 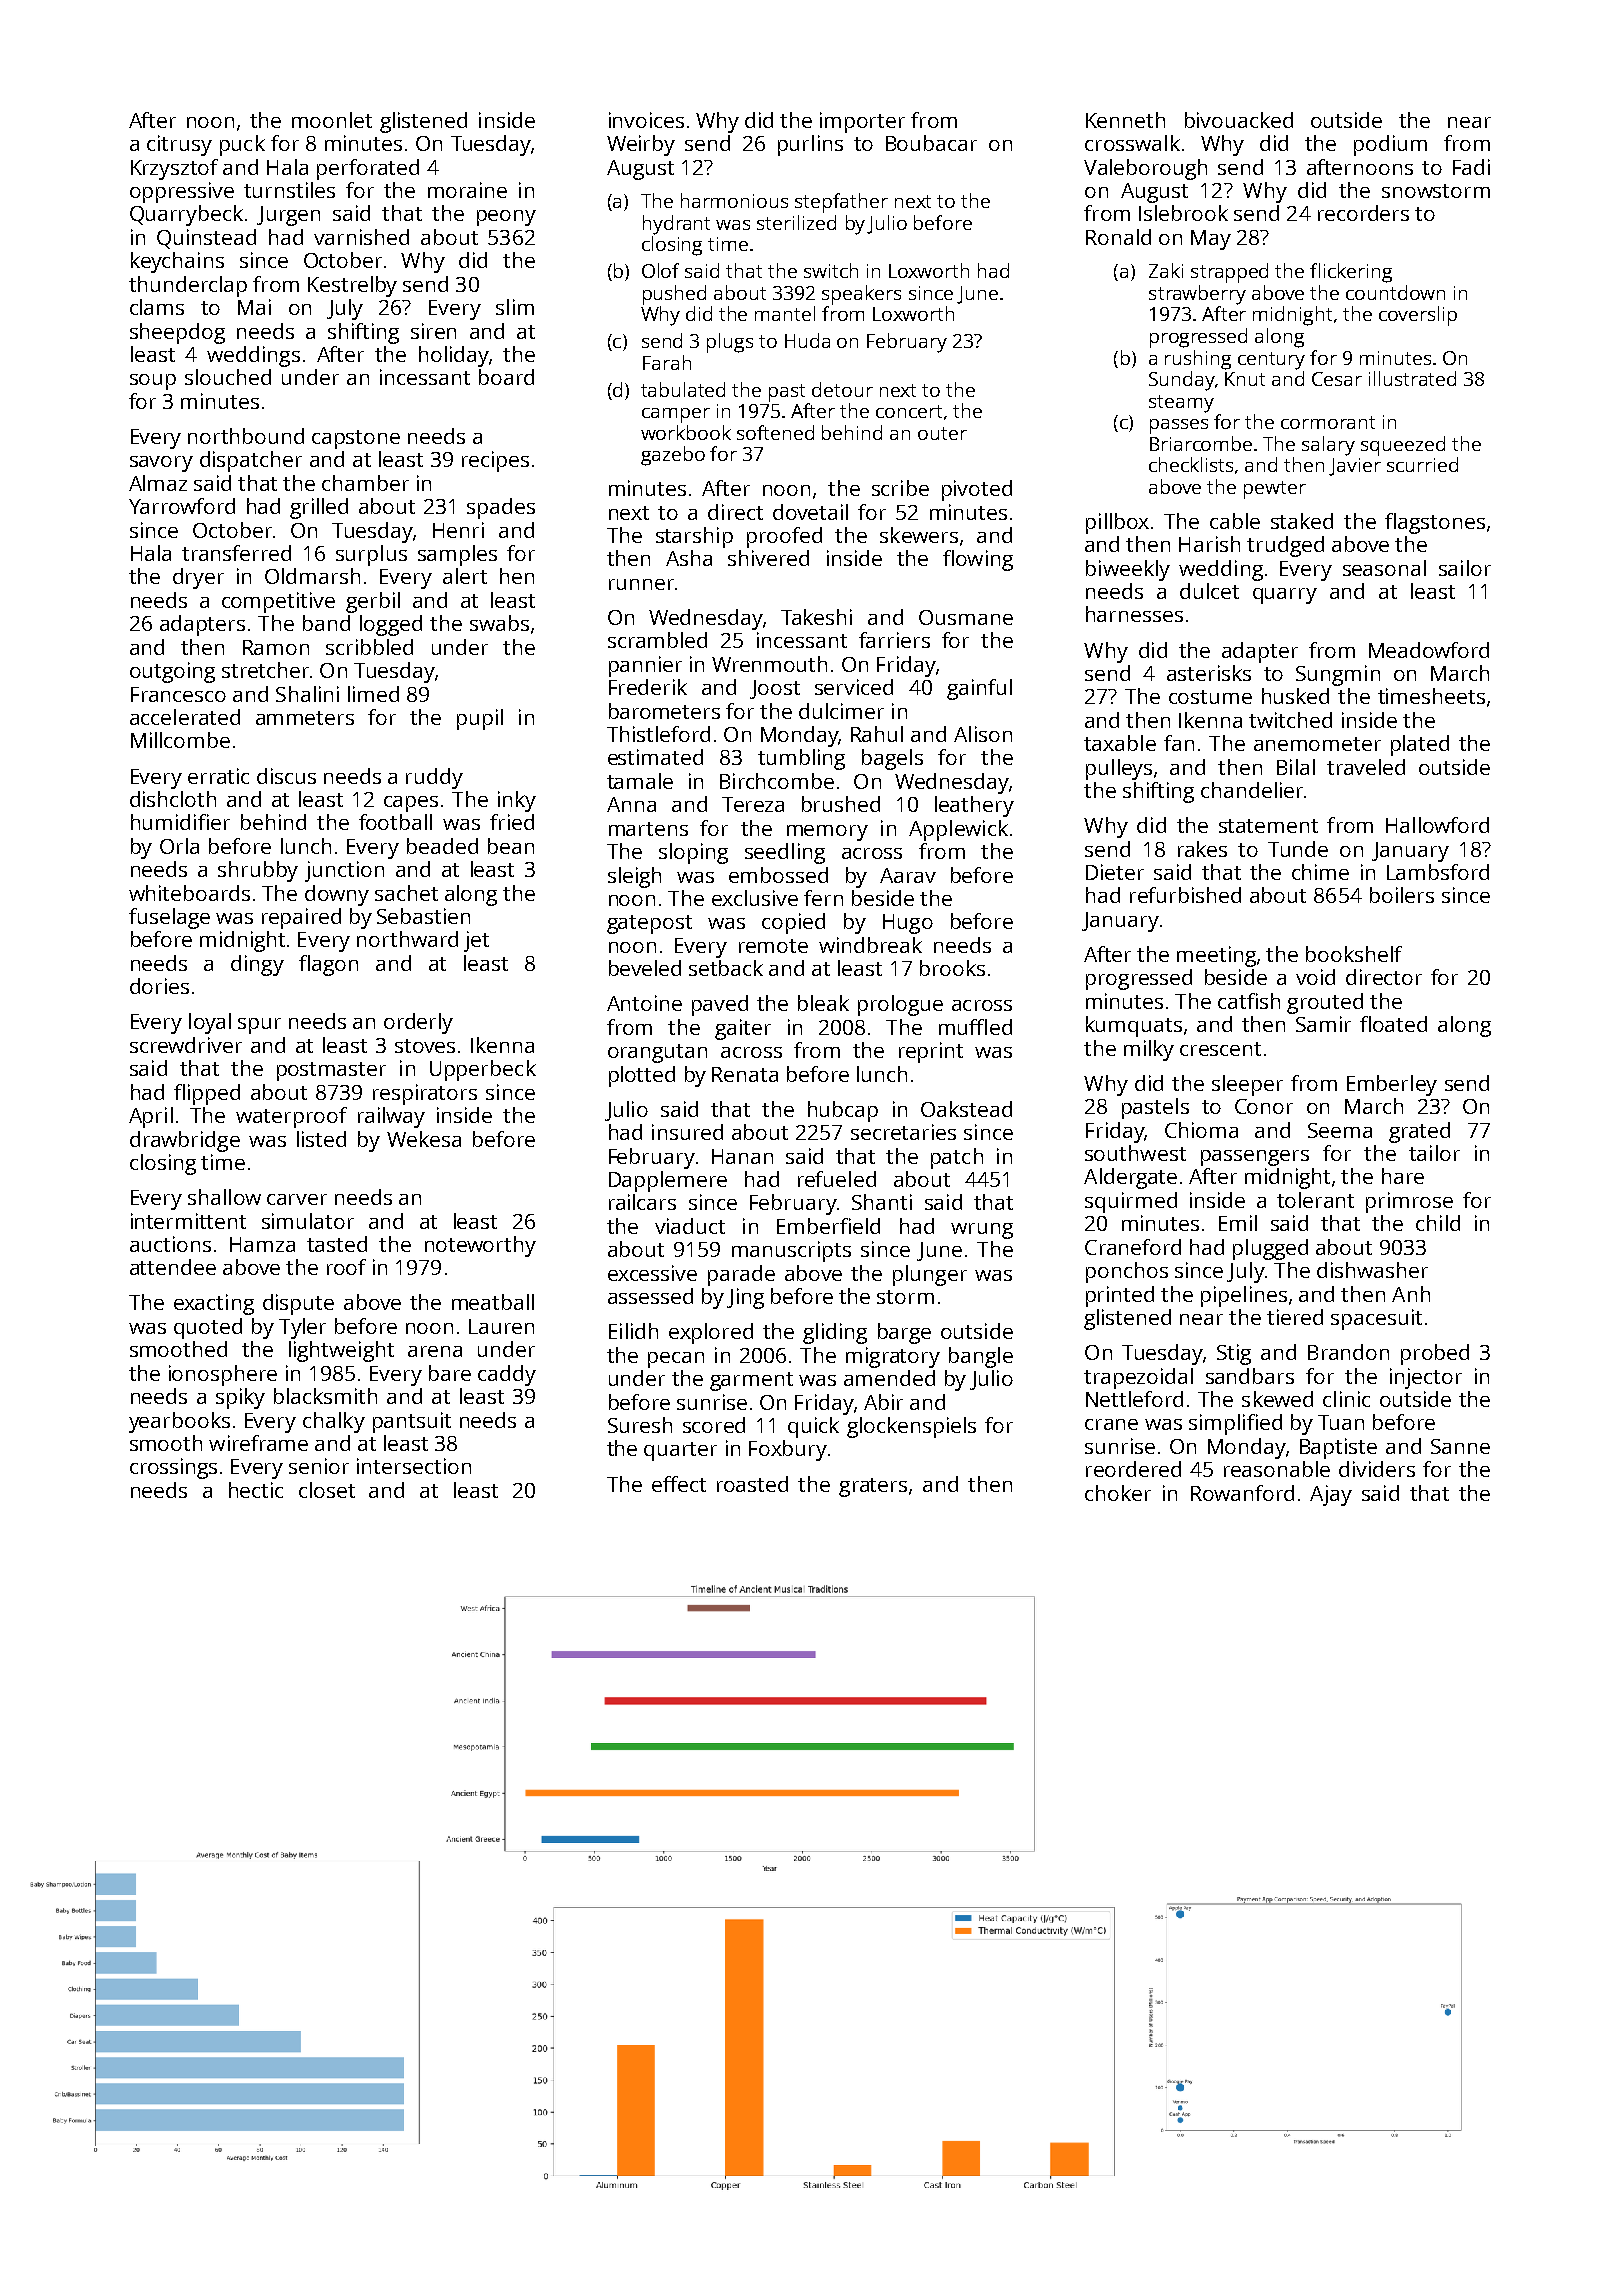 What do you see at coordinates (903, 1132) in the page?
I see `secretaries` at bounding box center [903, 1132].
